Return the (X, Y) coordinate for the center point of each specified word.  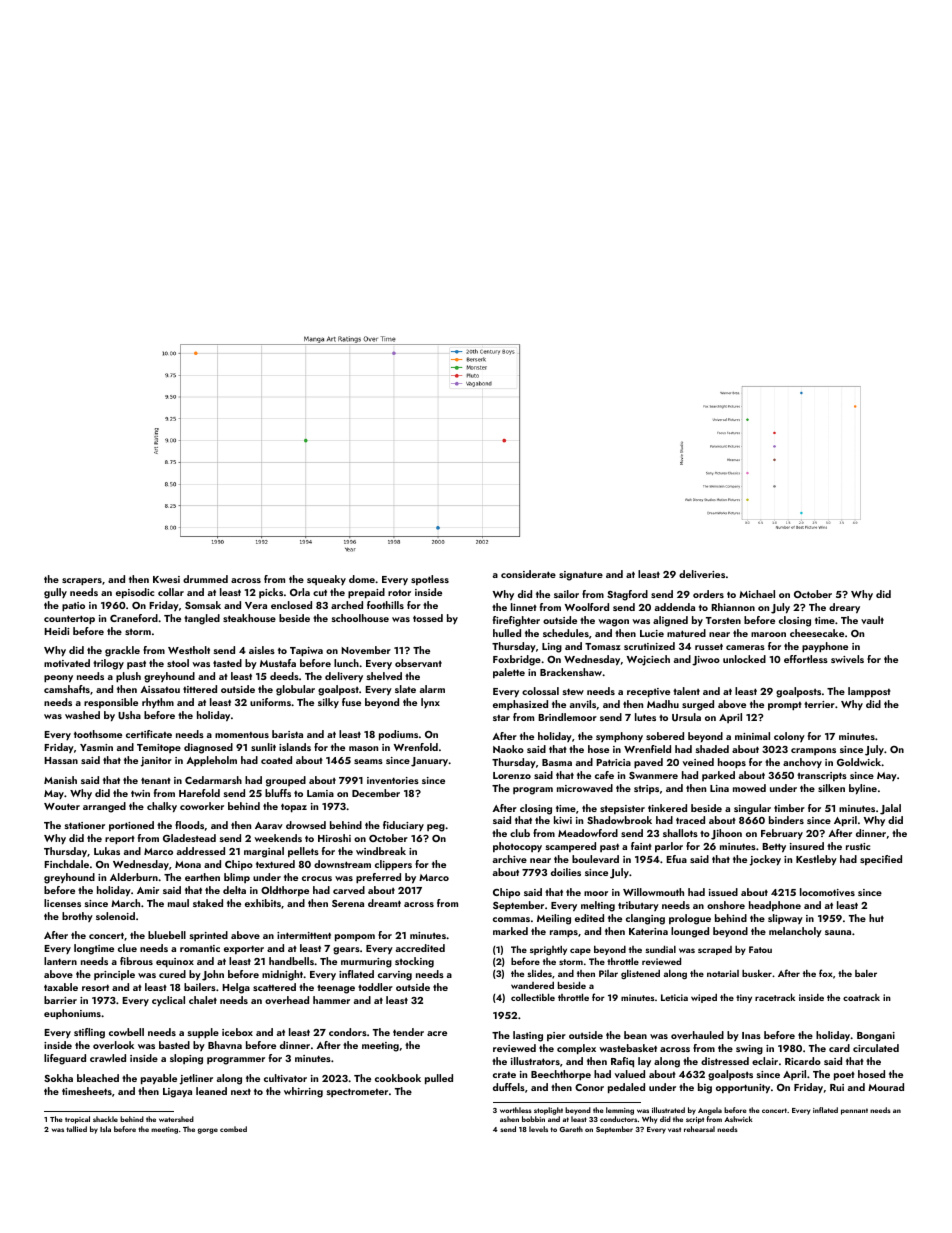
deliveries (702, 574)
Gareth (571, 1129)
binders (786, 820)
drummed (205, 579)
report (120, 840)
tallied (76, 1129)
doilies (566, 872)
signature (581, 576)
